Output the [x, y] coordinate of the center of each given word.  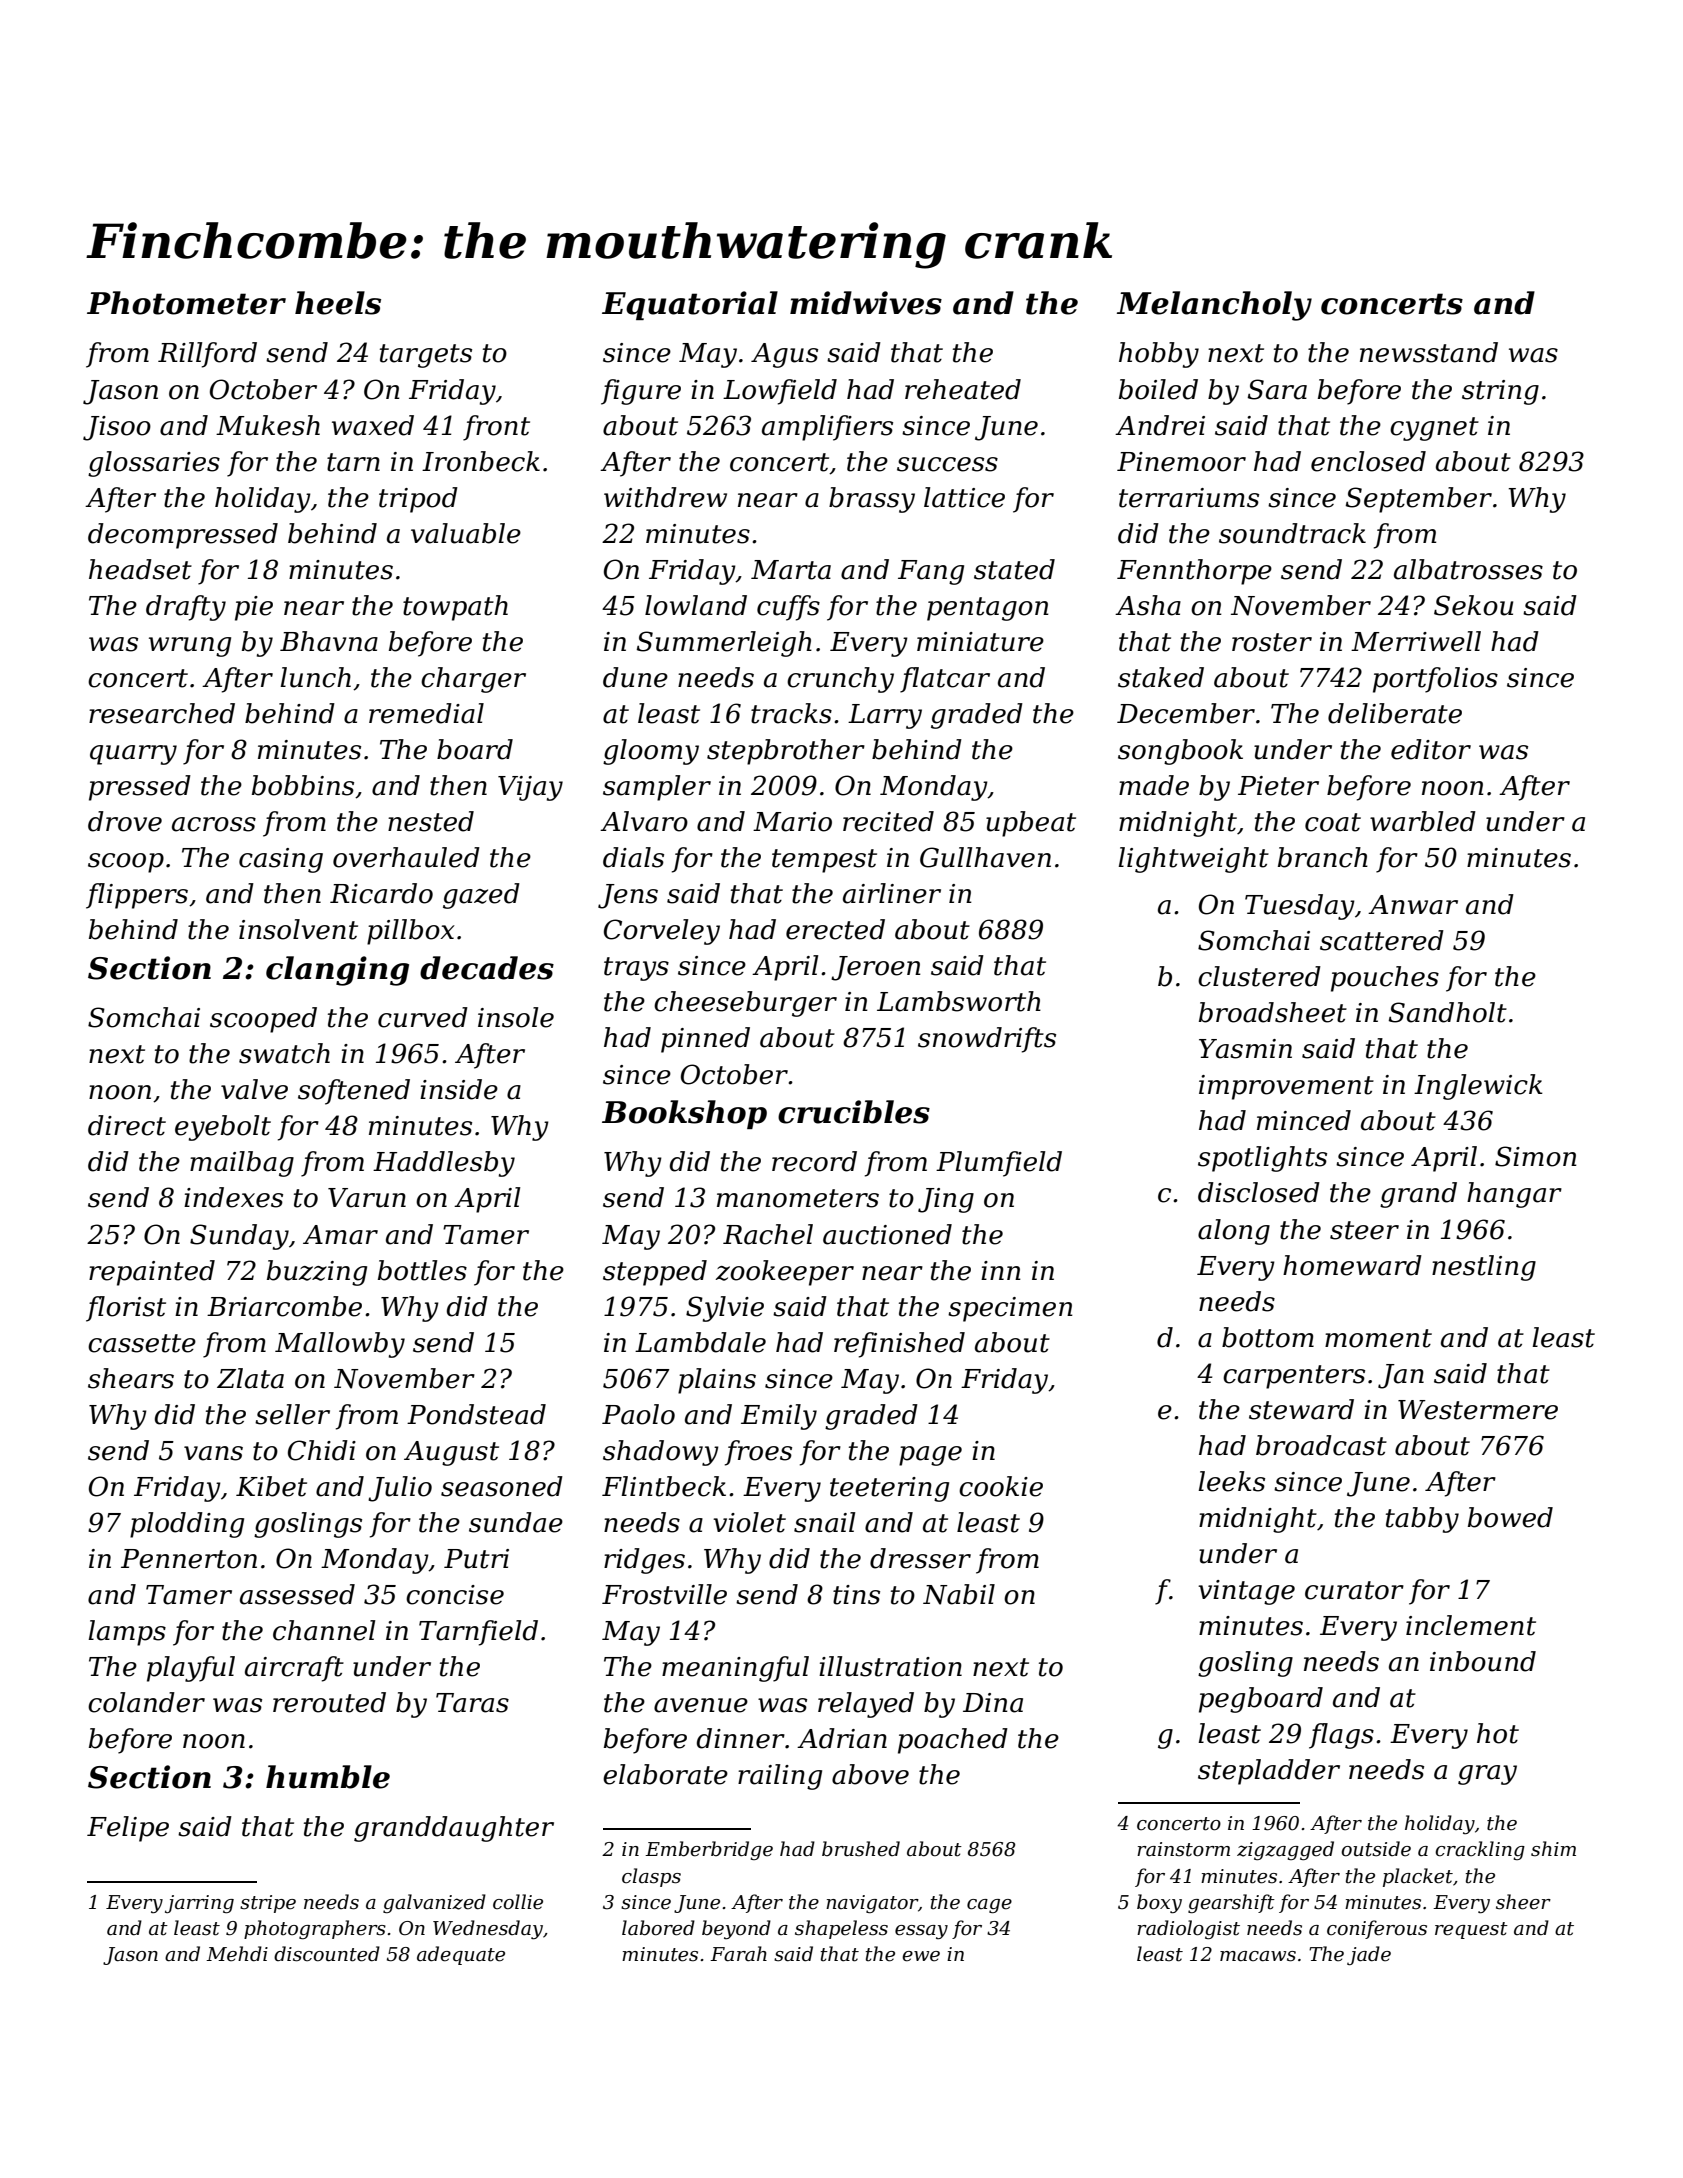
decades [487, 968]
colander [146, 1702]
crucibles [854, 1112]
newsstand [1429, 352]
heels [338, 303]
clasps [651, 1877]
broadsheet [1273, 1012]
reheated [963, 389]
